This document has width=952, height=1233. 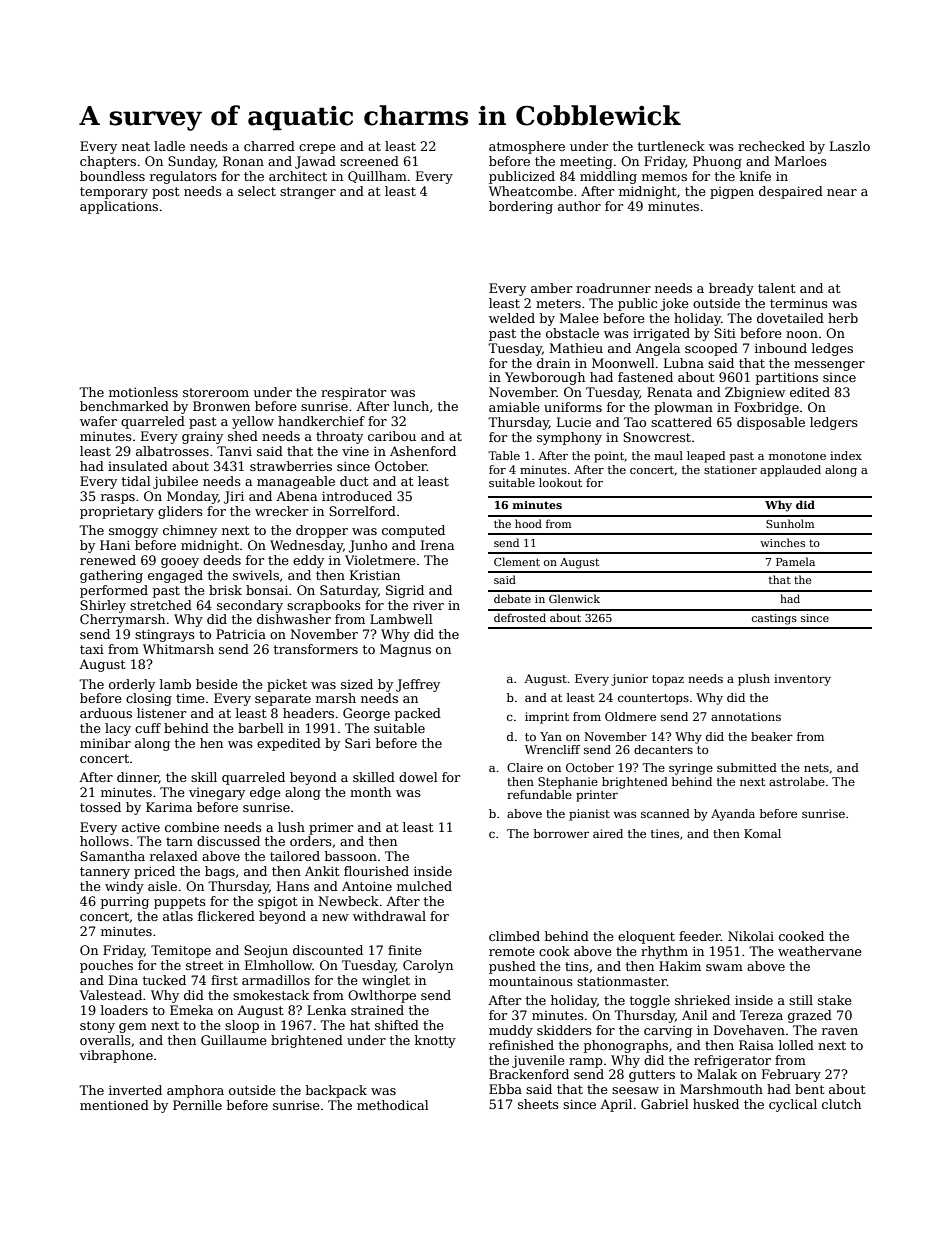 I want to click on April, so click(x=616, y=1105).
